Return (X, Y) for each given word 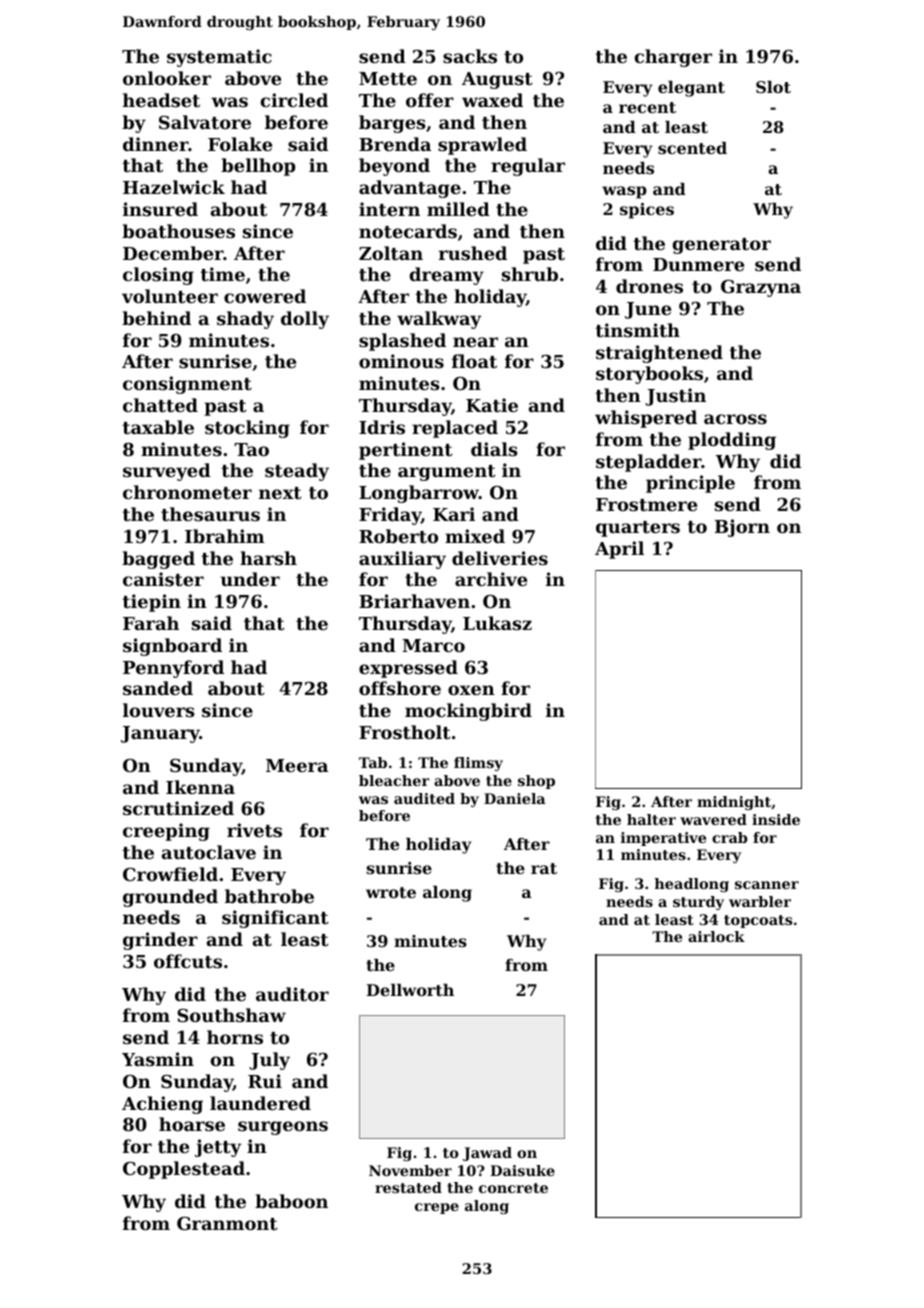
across (735, 419)
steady (297, 472)
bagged (158, 560)
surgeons (283, 1128)
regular (528, 167)
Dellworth (410, 990)
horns (235, 1037)
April (619, 550)
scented (692, 148)
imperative (663, 839)
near (475, 342)
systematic (219, 58)
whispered (646, 419)
